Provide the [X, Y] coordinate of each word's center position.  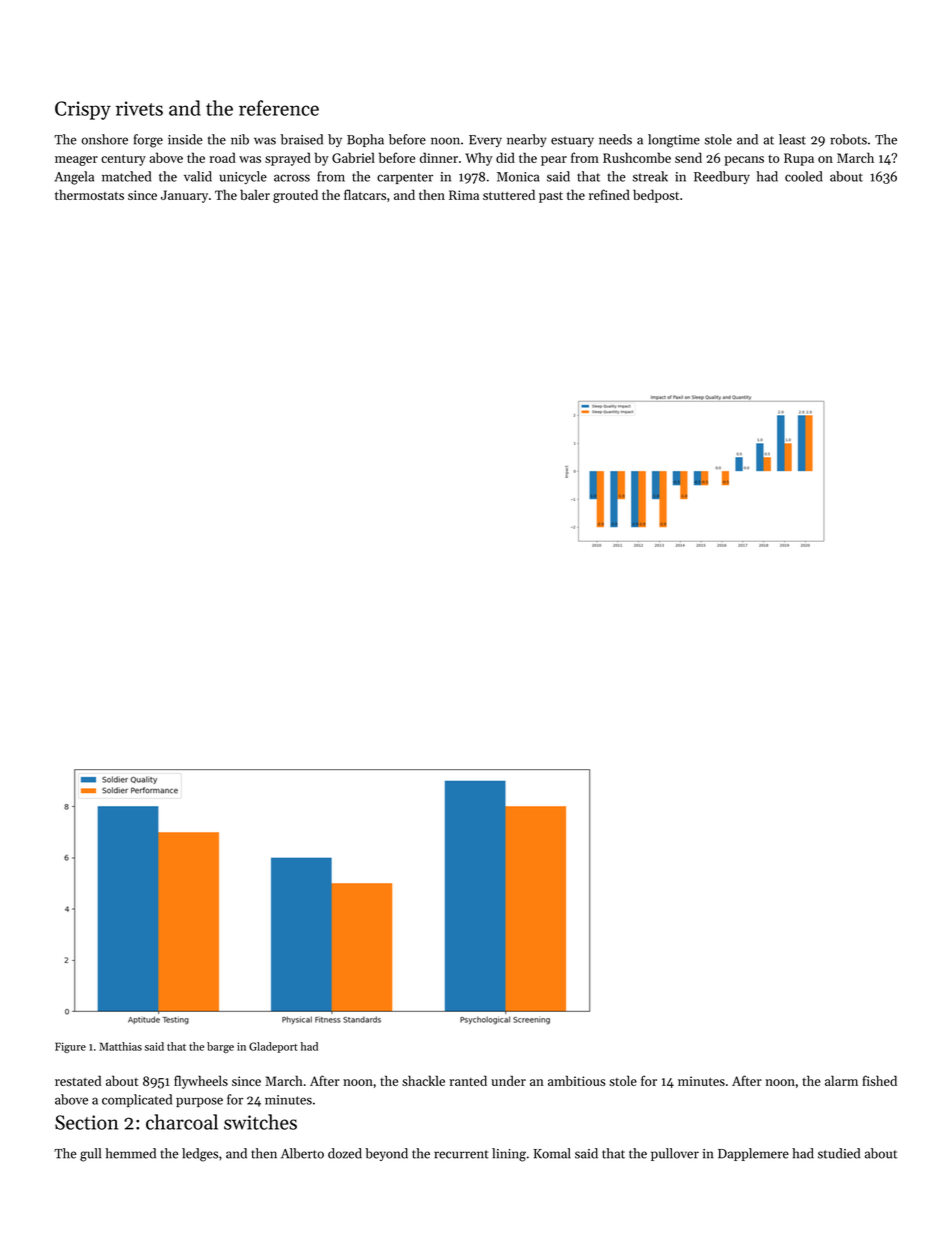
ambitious [576, 1080]
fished [879, 1080]
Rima [464, 195]
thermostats [89, 194]
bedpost [656, 196]
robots [848, 139]
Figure [70, 1047]
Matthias [120, 1046]
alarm [841, 1080]
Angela [74, 178]
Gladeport [273, 1047]
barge [220, 1047]
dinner [439, 157]
